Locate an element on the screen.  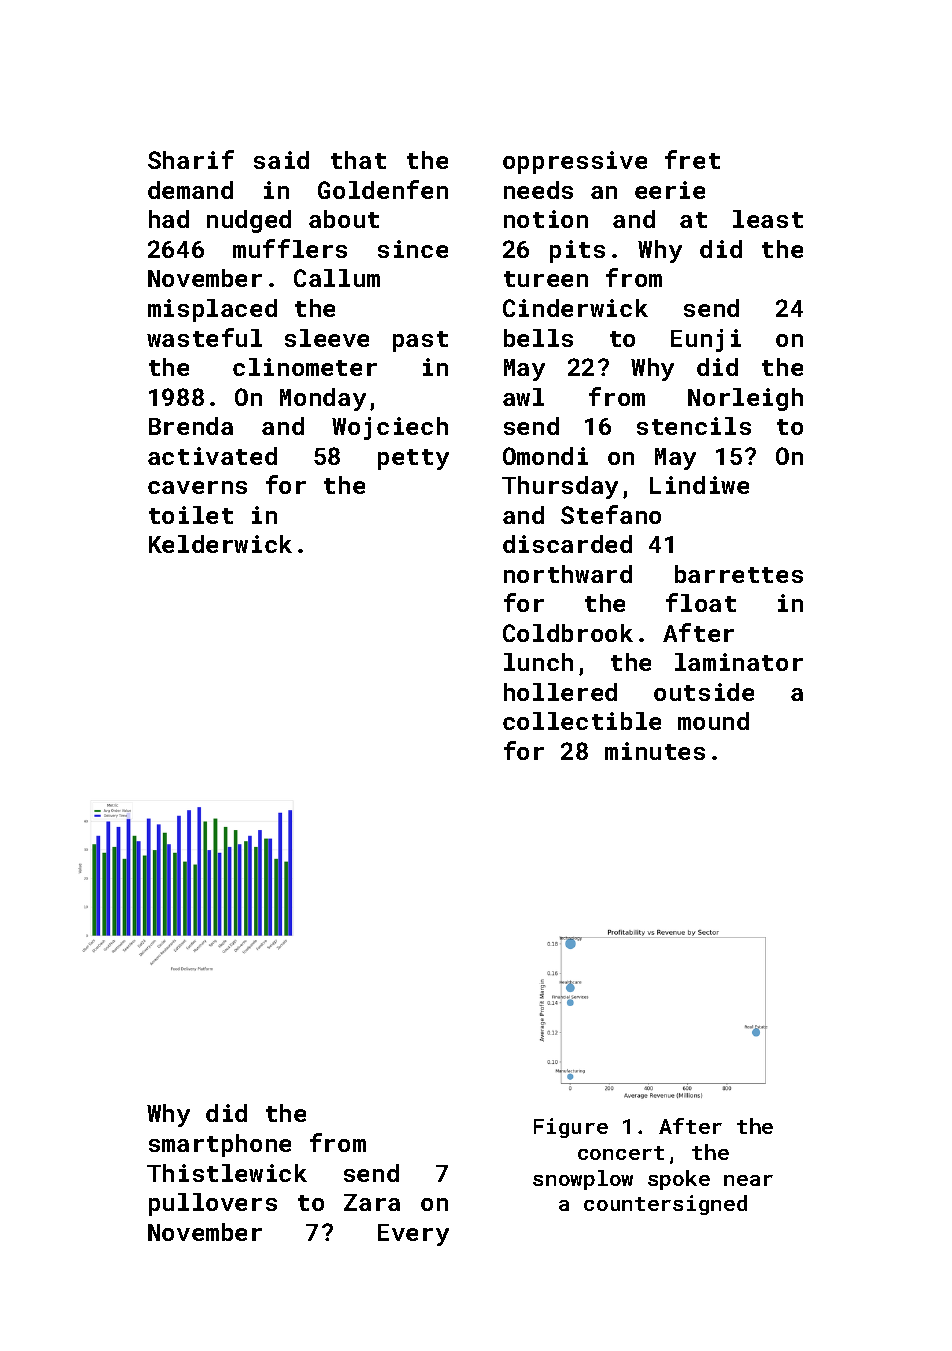
least is located at coordinates (768, 219).
